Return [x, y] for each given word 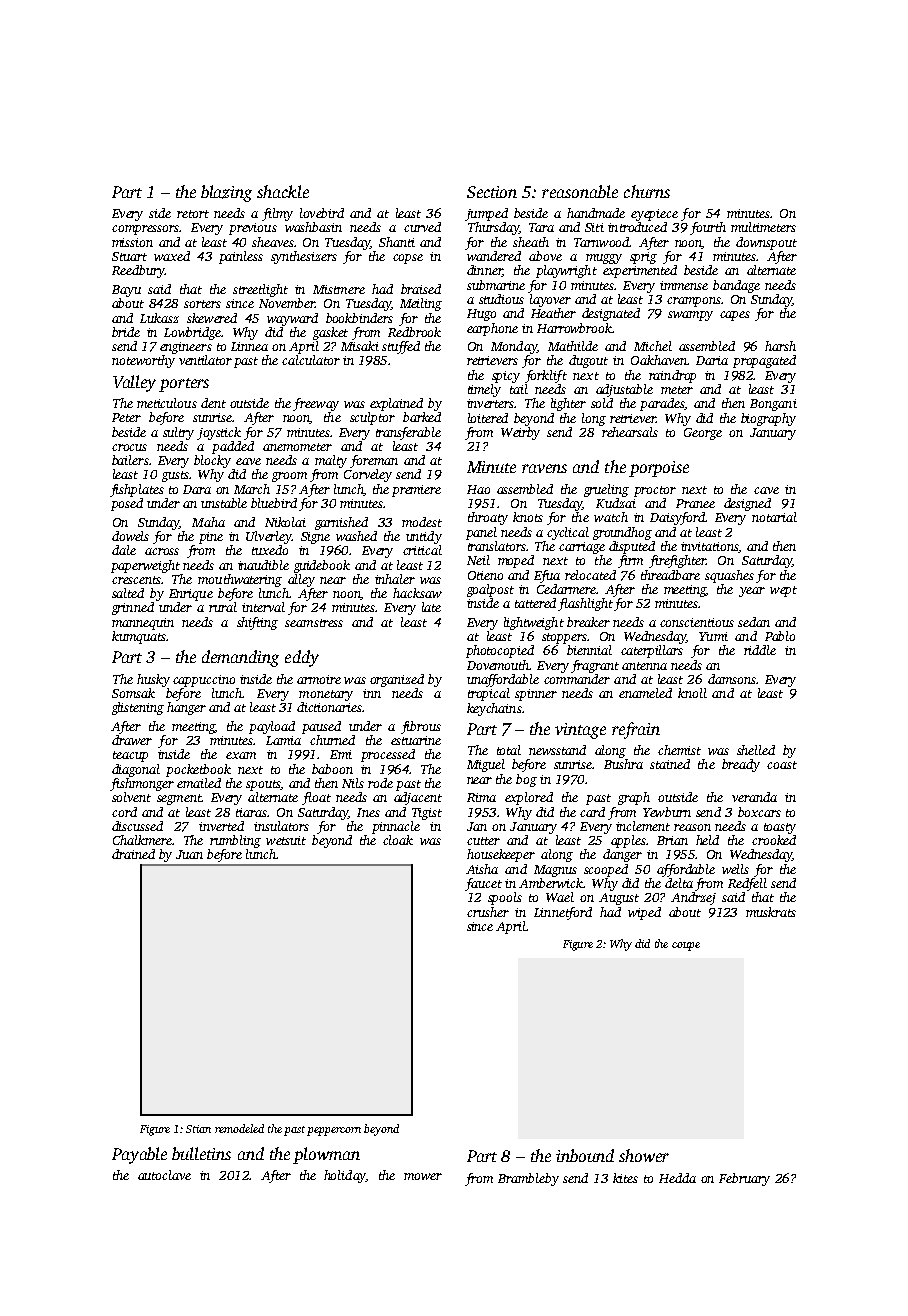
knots [528, 517]
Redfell [747, 884]
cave [766, 490]
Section [492, 192]
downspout [766, 243]
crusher [488, 912]
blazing [226, 193]
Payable [139, 1155]
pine [211, 538]
